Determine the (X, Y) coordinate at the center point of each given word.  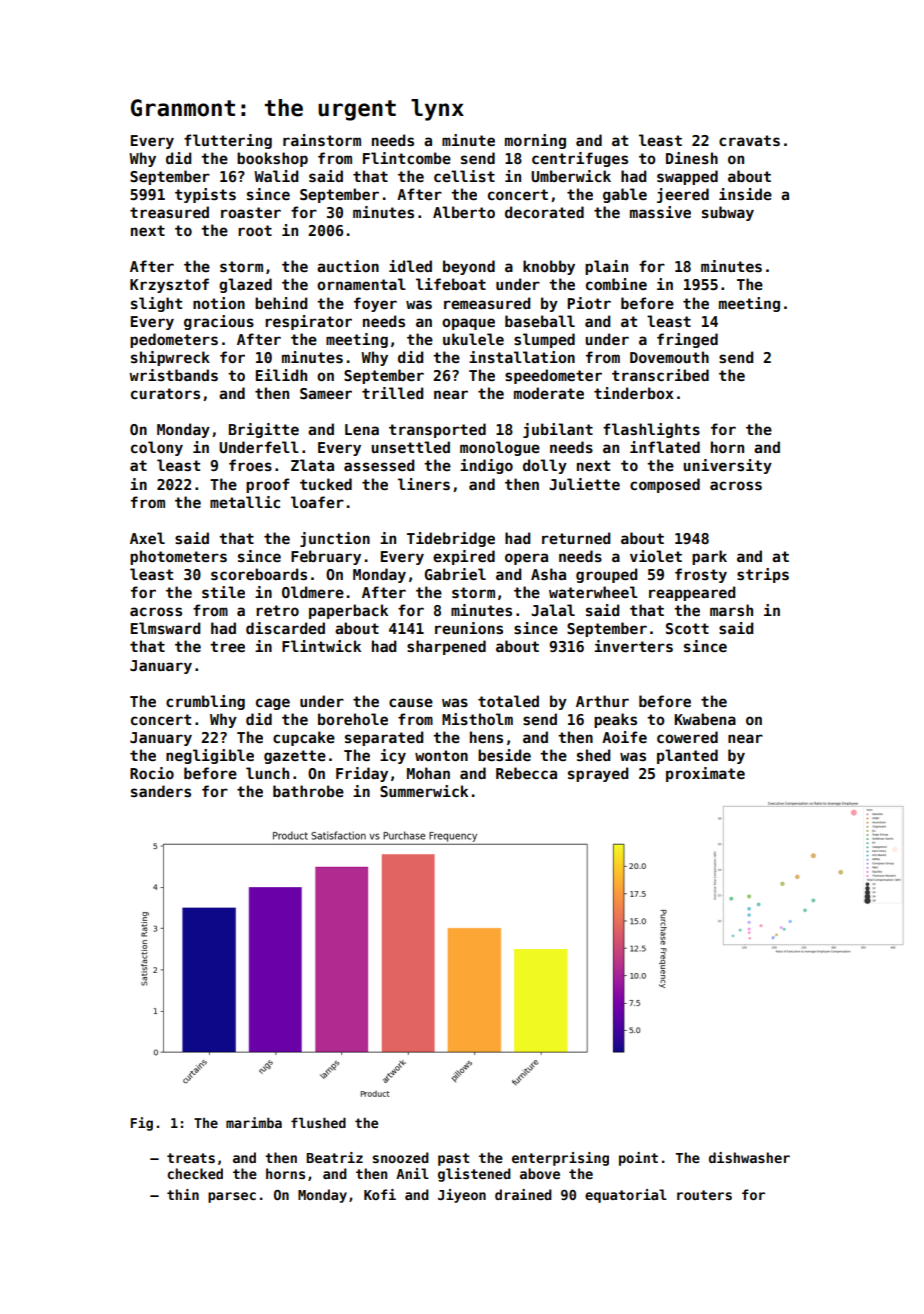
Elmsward (166, 628)
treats (191, 1158)
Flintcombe (407, 158)
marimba (254, 1122)
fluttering (228, 141)
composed (665, 485)
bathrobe (308, 791)
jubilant (558, 430)
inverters (633, 646)
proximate (705, 774)
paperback (348, 611)
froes (250, 465)
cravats (749, 140)
